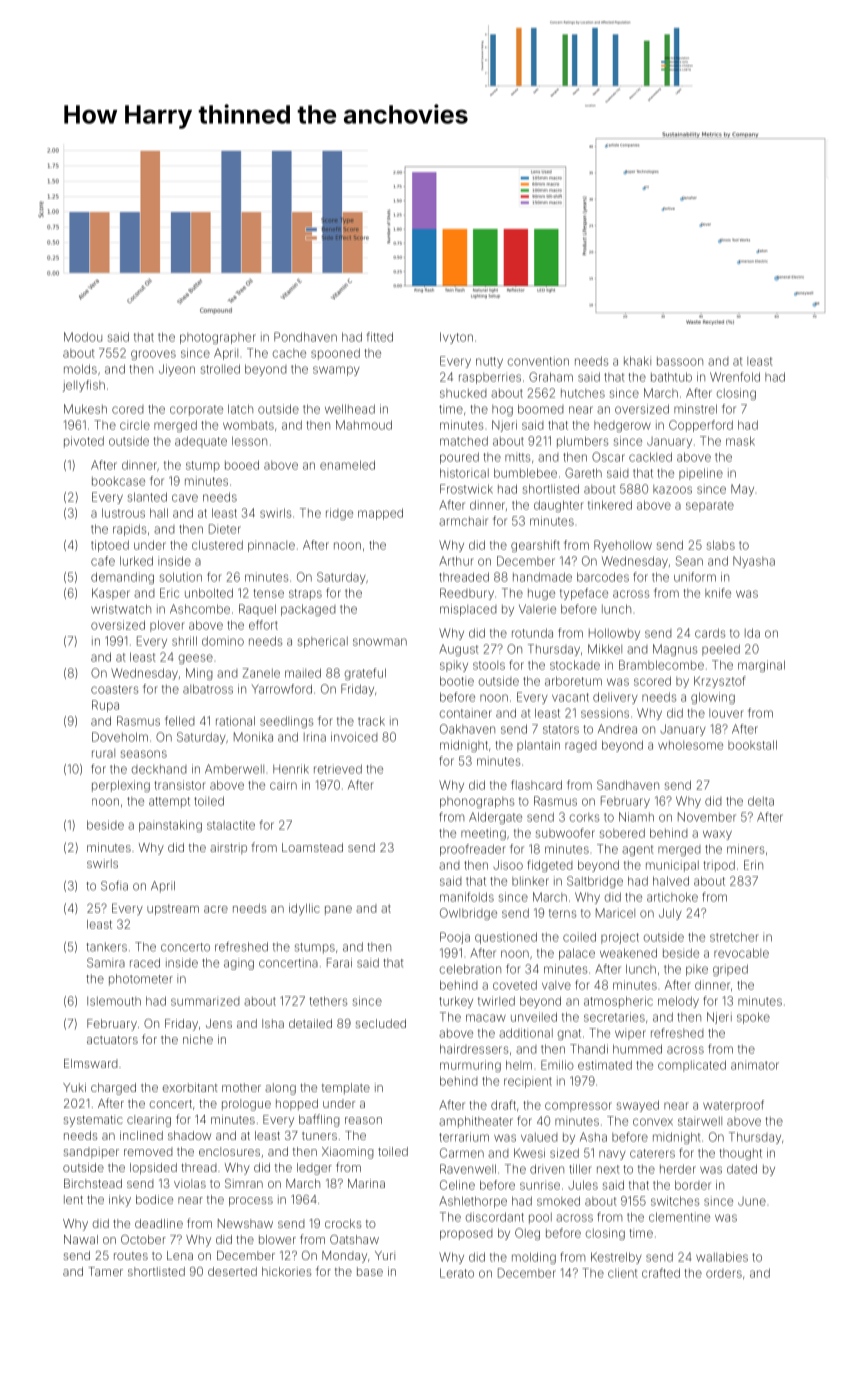 The height and width of the screenshot is (1400, 849). Describe the element at coordinates (695, 577) in the screenshot. I see `uniform` at that location.
